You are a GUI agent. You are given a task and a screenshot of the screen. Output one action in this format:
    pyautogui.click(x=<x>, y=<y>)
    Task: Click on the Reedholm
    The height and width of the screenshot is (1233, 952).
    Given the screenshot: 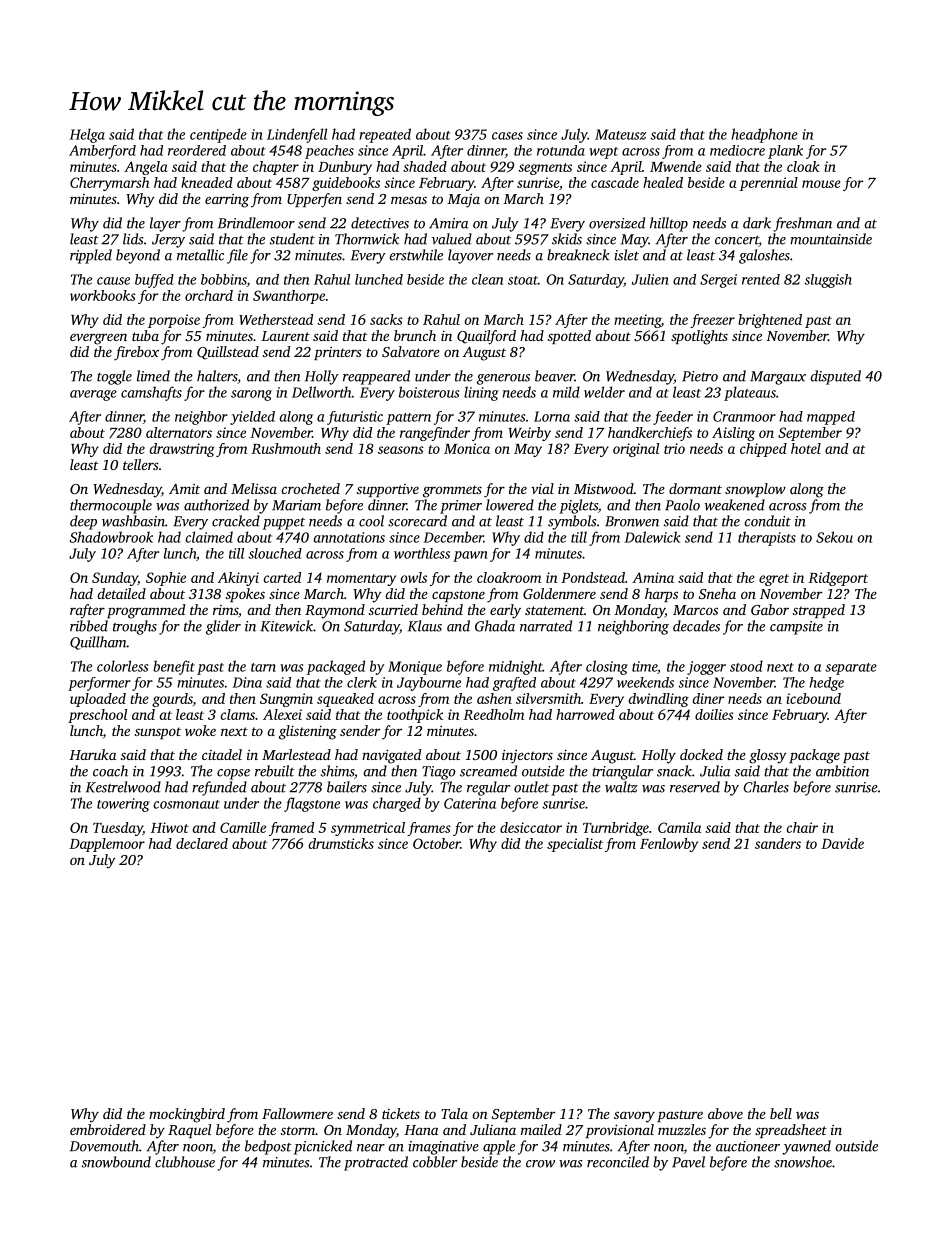 What is the action you would take?
    pyautogui.click(x=493, y=714)
